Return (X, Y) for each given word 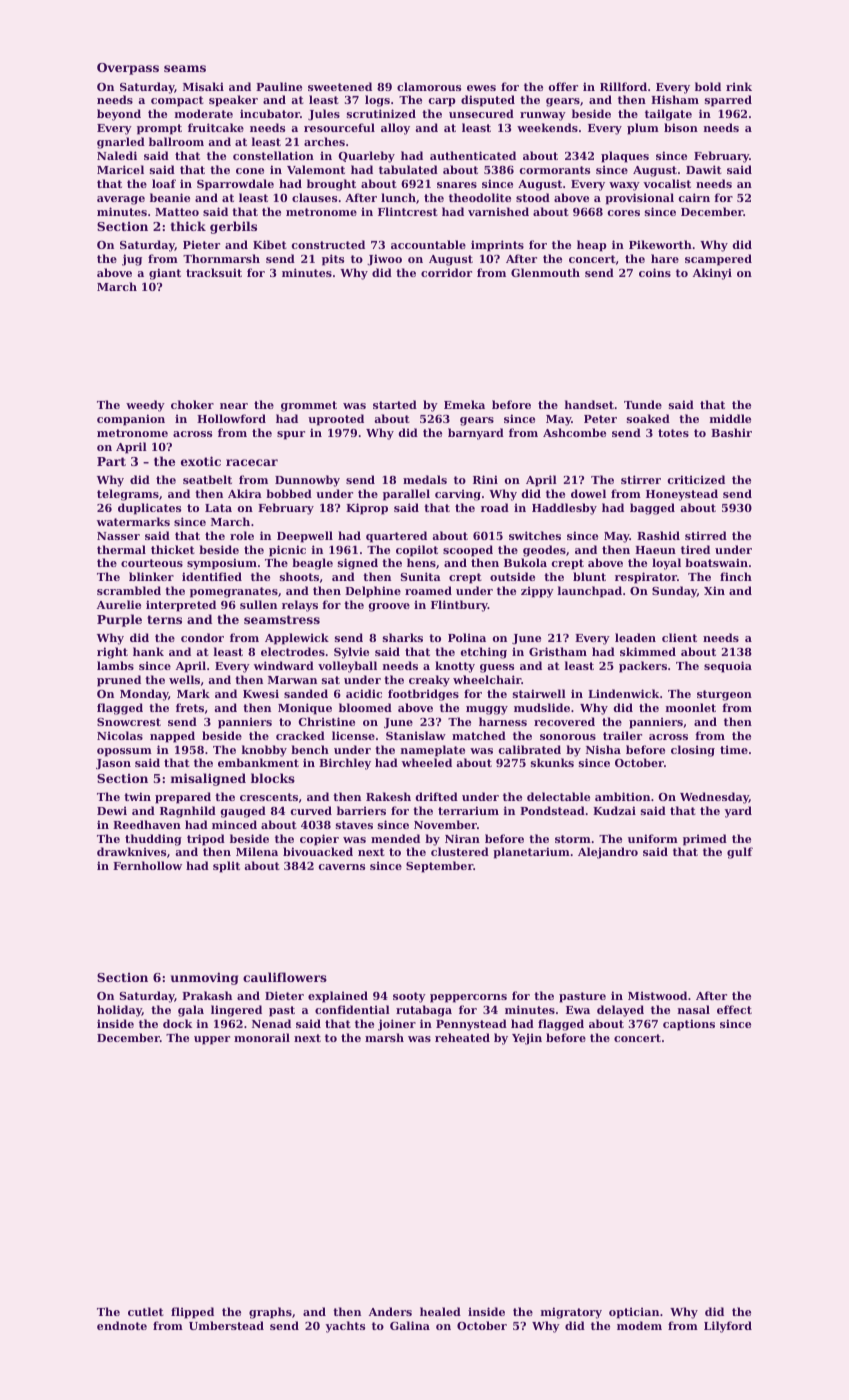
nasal (693, 1009)
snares (457, 185)
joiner (397, 1025)
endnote (122, 1325)
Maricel (120, 169)
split (226, 867)
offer (563, 86)
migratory (571, 1313)
